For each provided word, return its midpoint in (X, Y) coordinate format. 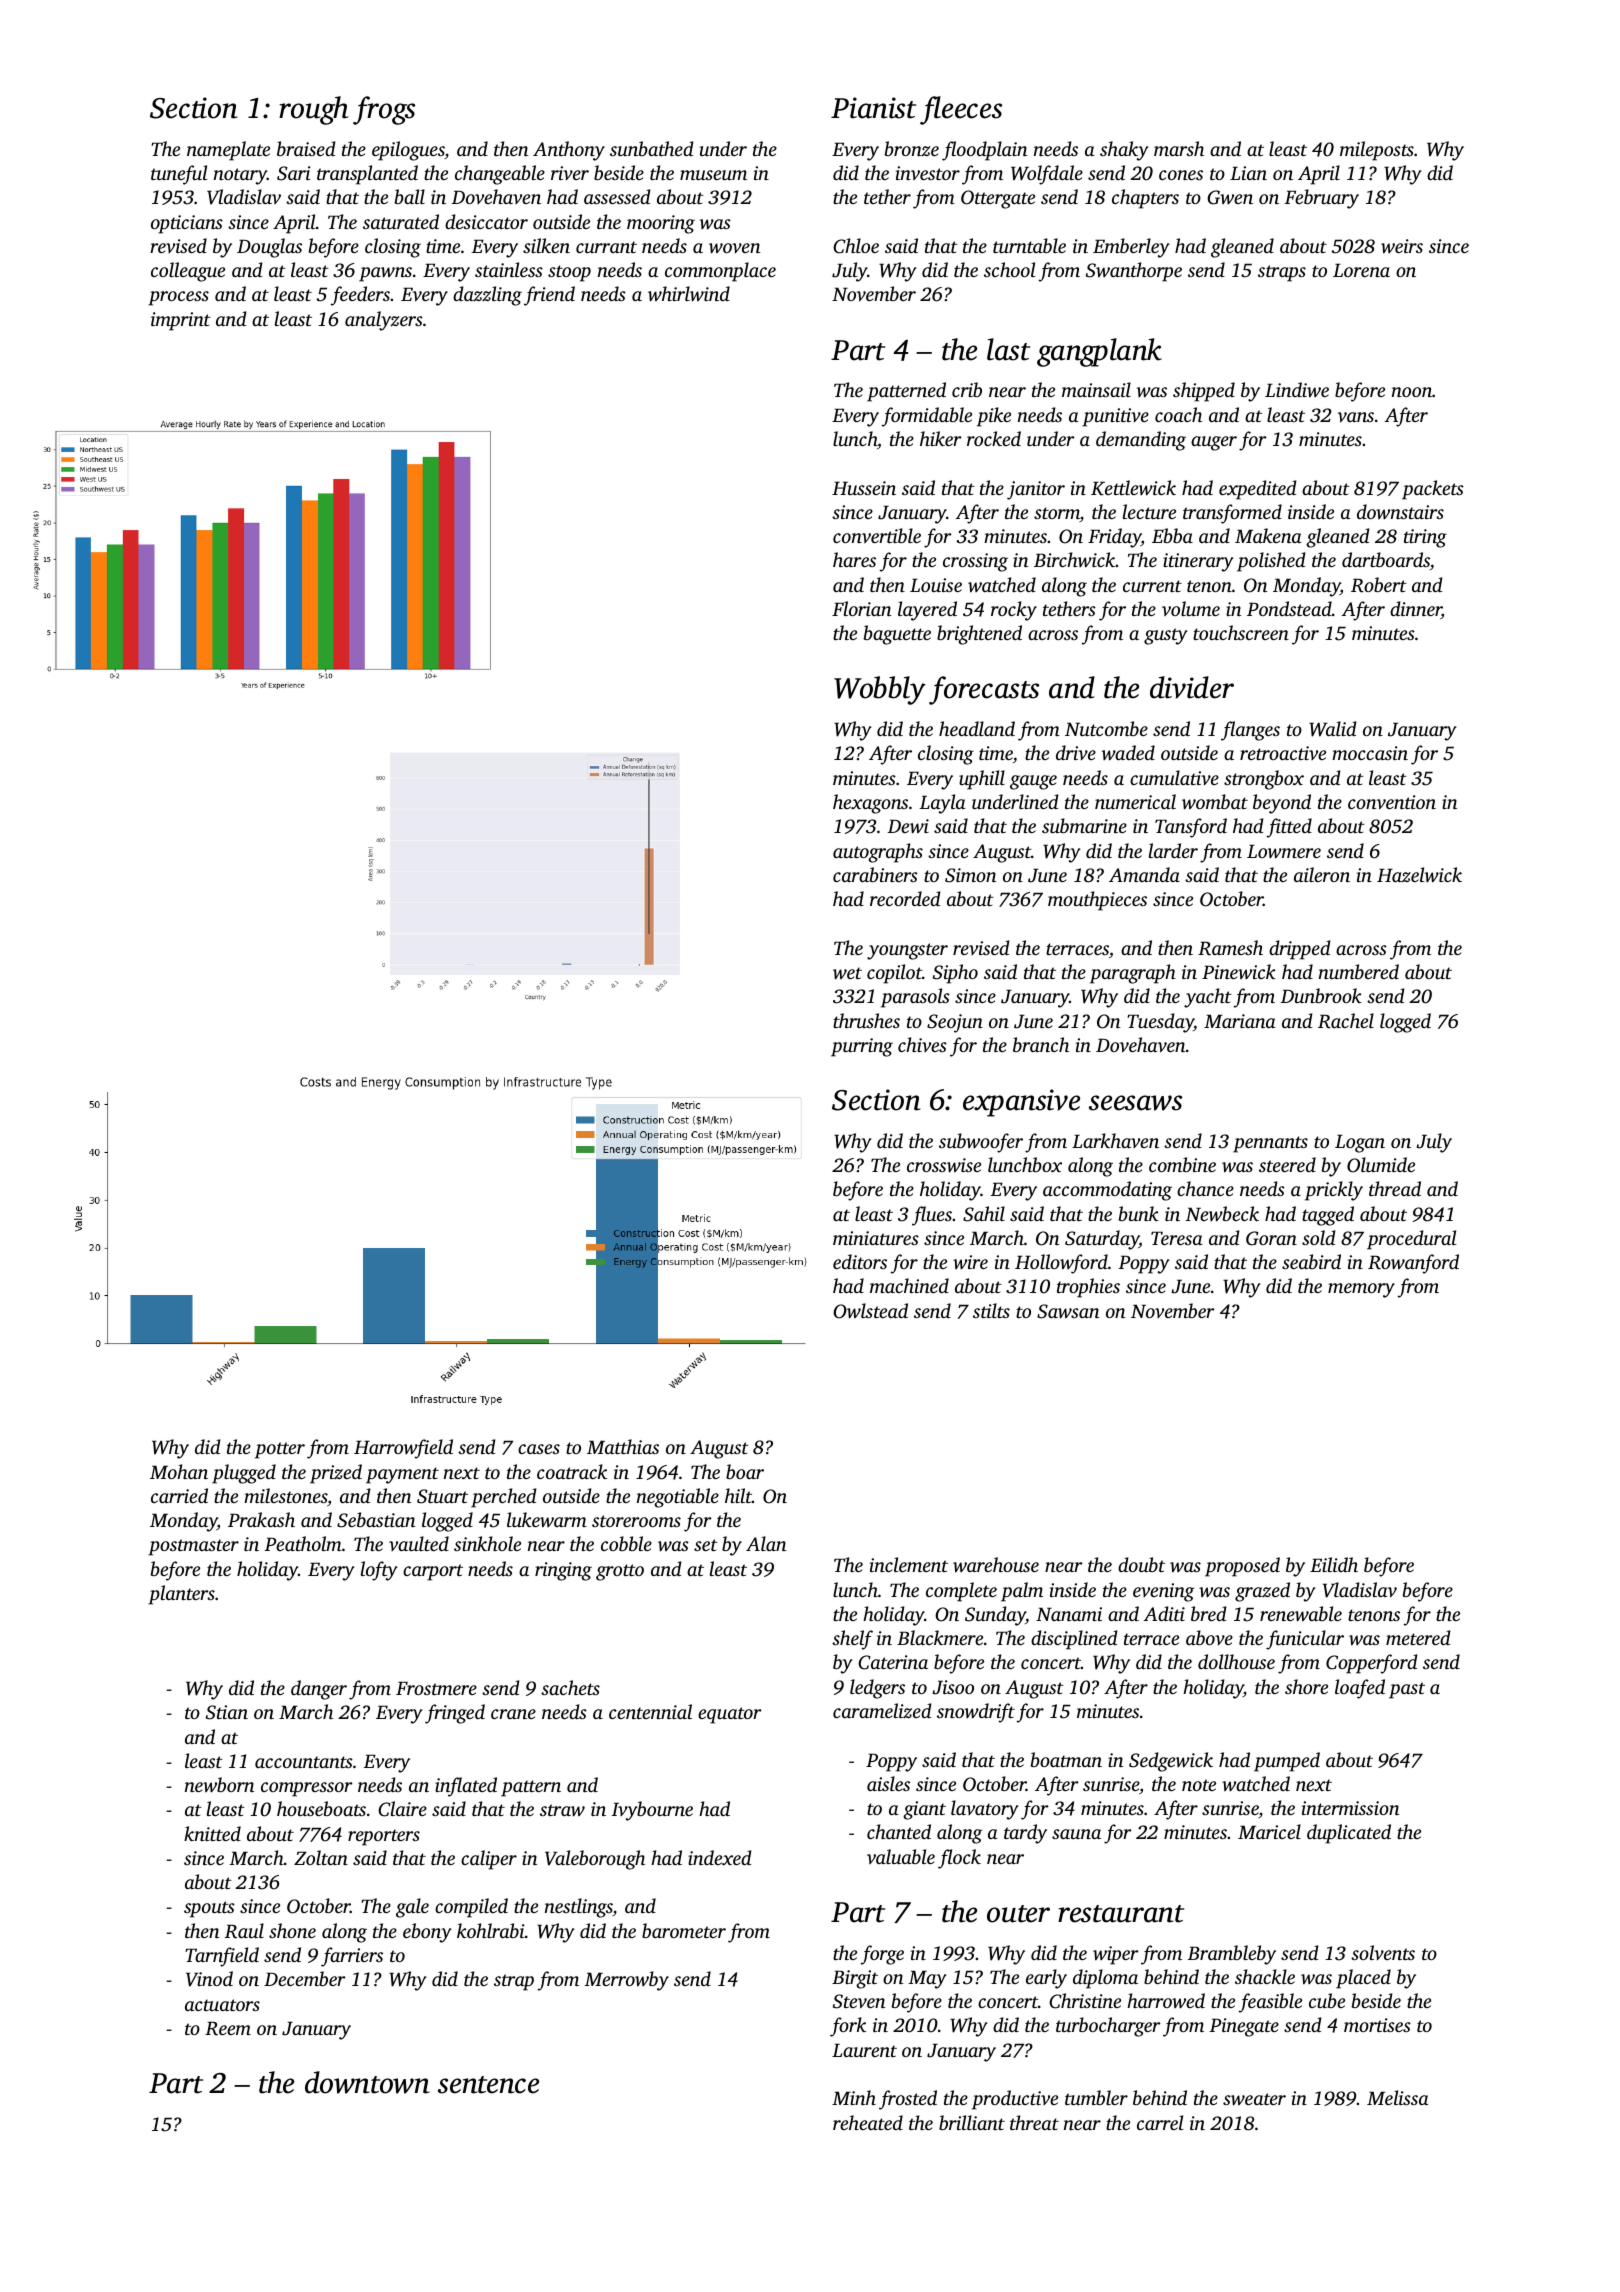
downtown (367, 2082)
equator (730, 1715)
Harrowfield (403, 1449)
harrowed (1166, 2000)
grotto (620, 1572)
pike (994, 417)
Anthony (569, 151)
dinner (1416, 610)
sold (1319, 1237)
